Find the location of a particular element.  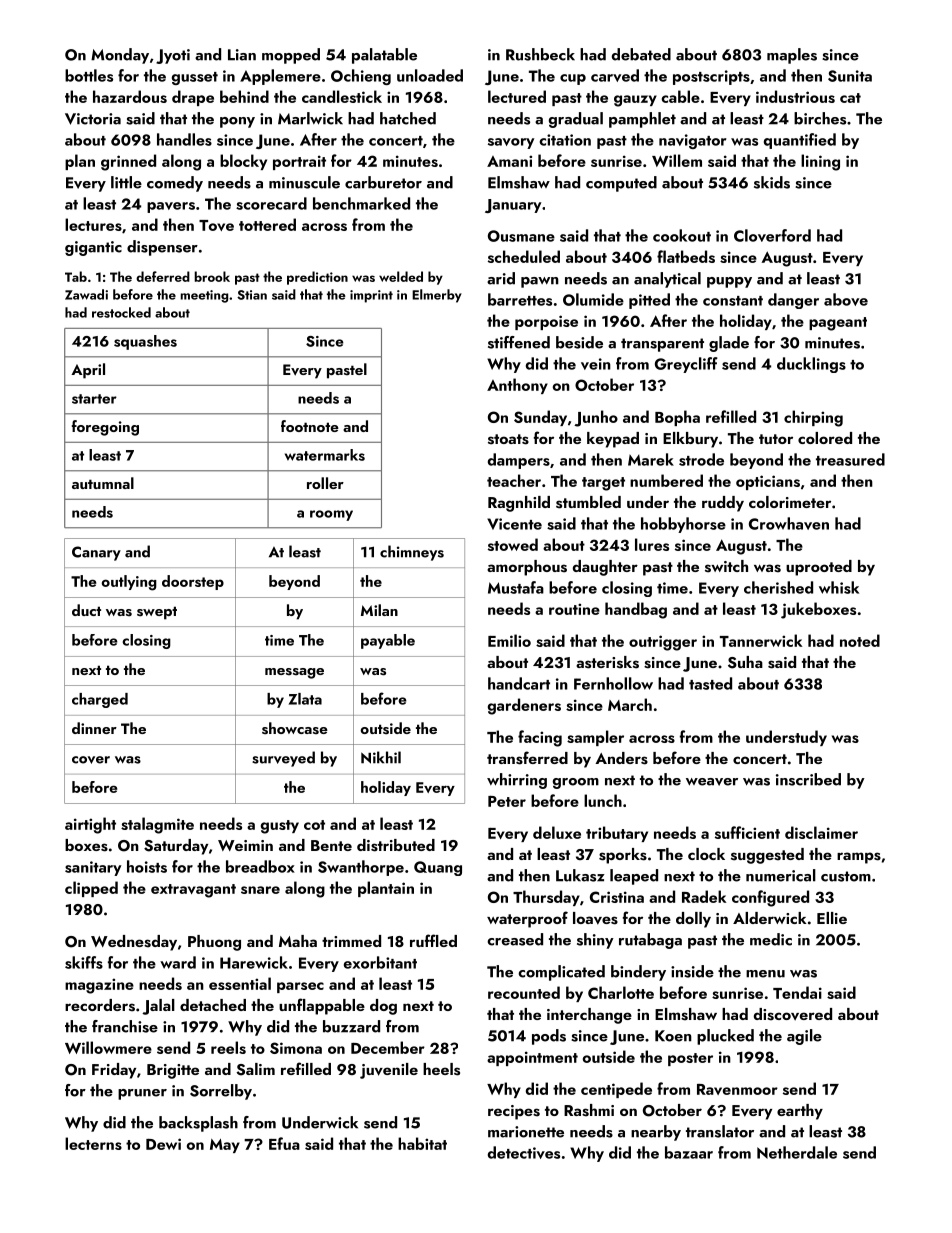

appointment is located at coordinates (532, 1058).
